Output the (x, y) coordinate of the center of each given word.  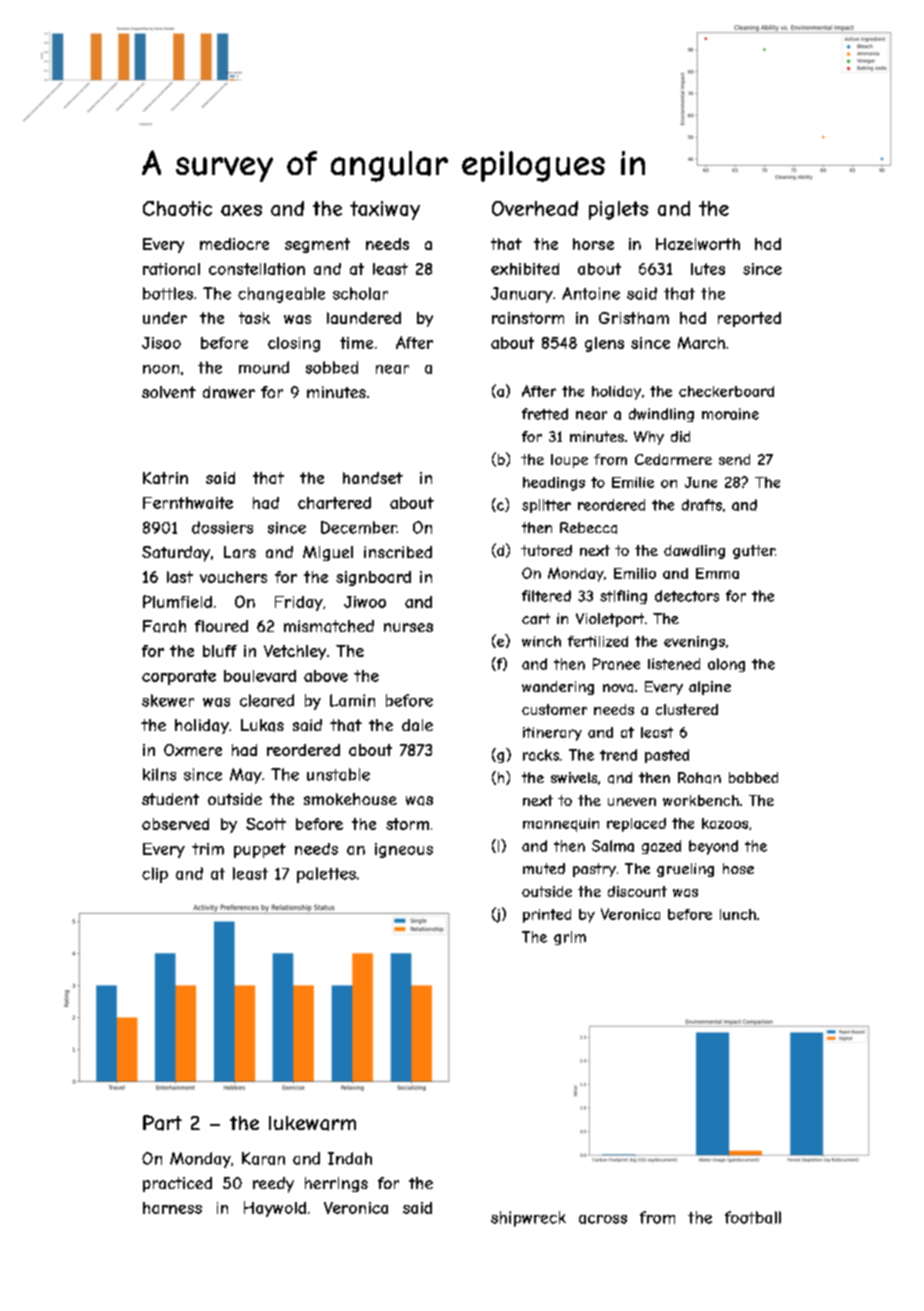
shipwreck (528, 1219)
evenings (694, 643)
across (603, 1219)
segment (317, 245)
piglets (618, 210)
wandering (558, 688)
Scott (266, 824)
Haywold (275, 1209)
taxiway (385, 210)
